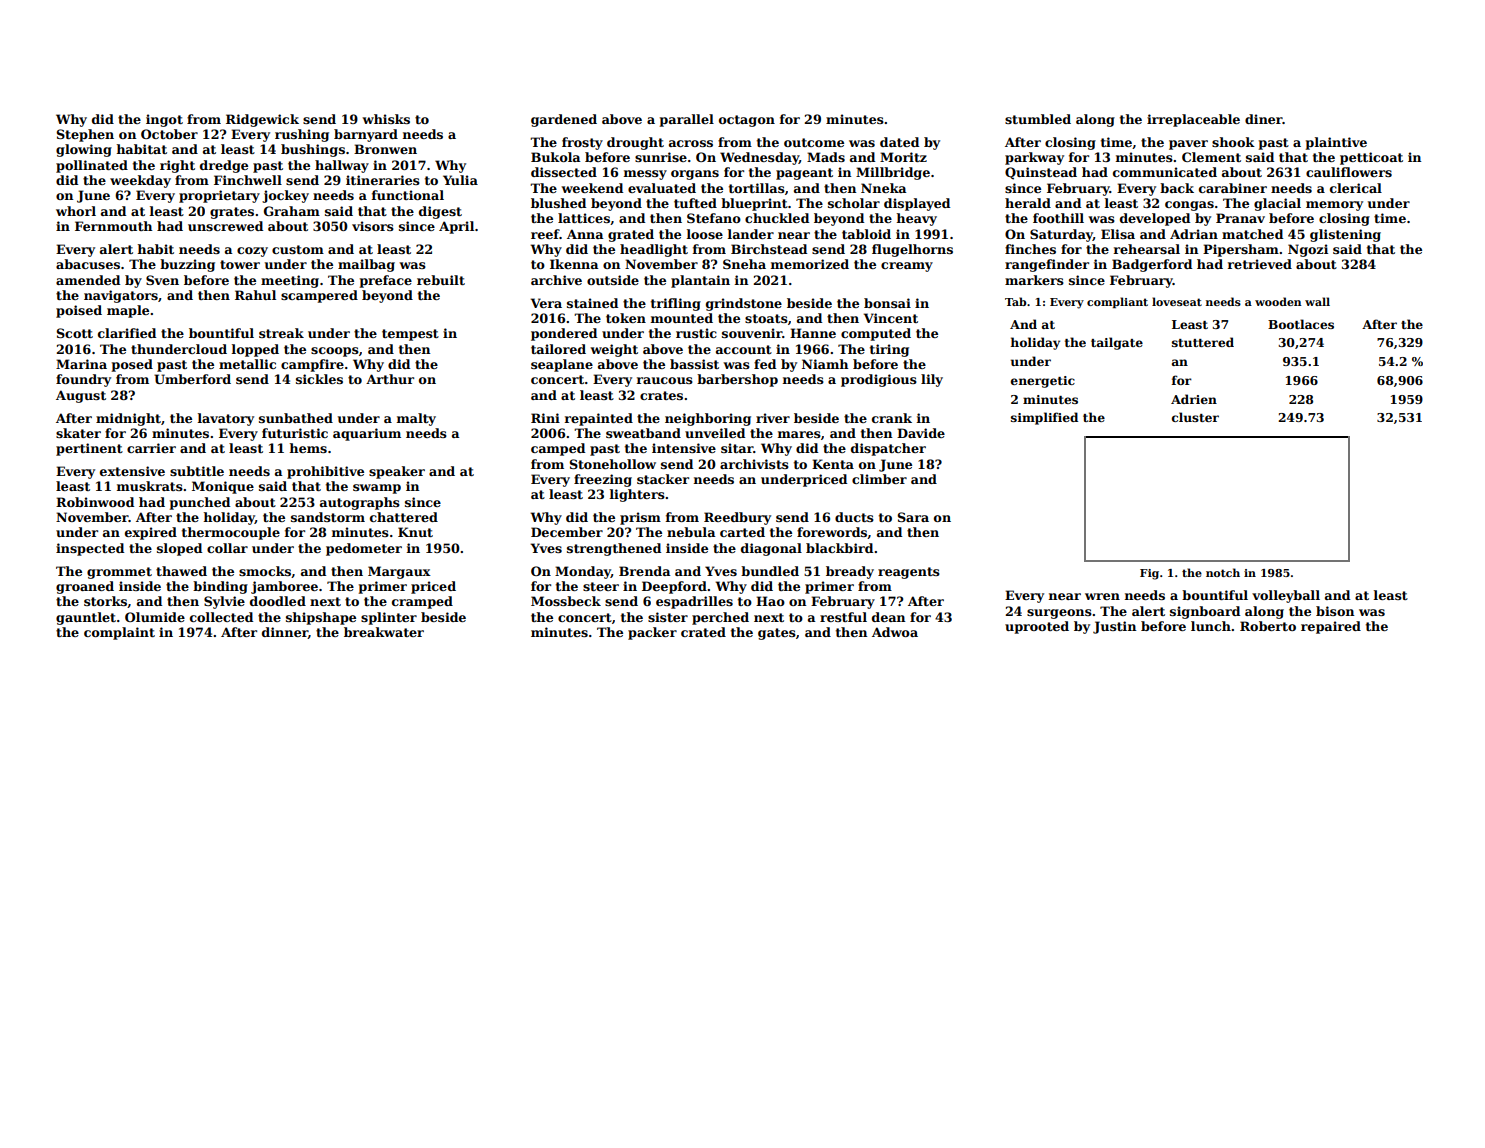 The width and height of the image is (1485, 1148). What do you see at coordinates (1345, 235) in the image?
I see `glistening` at bounding box center [1345, 235].
